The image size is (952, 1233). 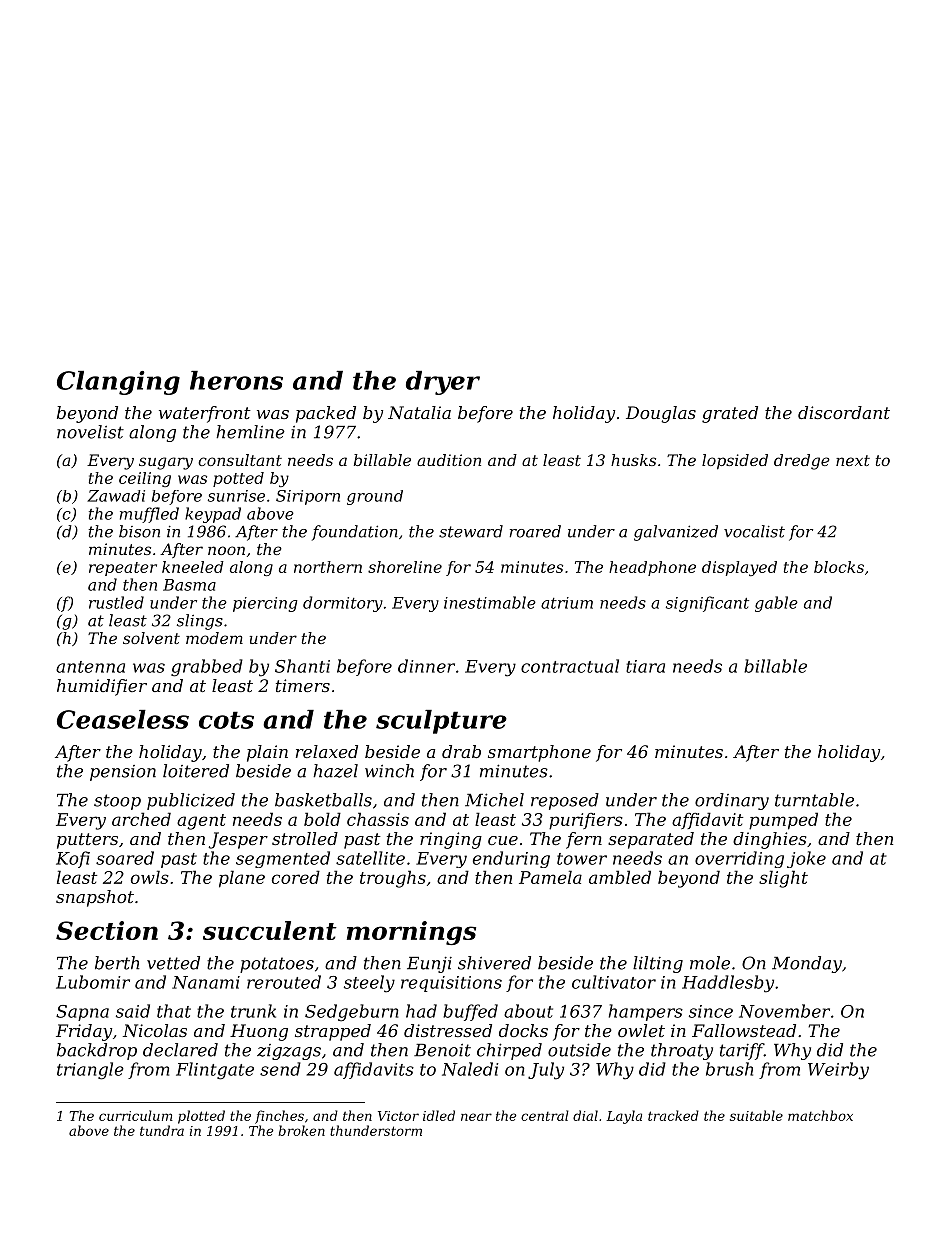 What do you see at coordinates (118, 383) in the screenshot?
I see `Clanging` at bounding box center [118, 383].
